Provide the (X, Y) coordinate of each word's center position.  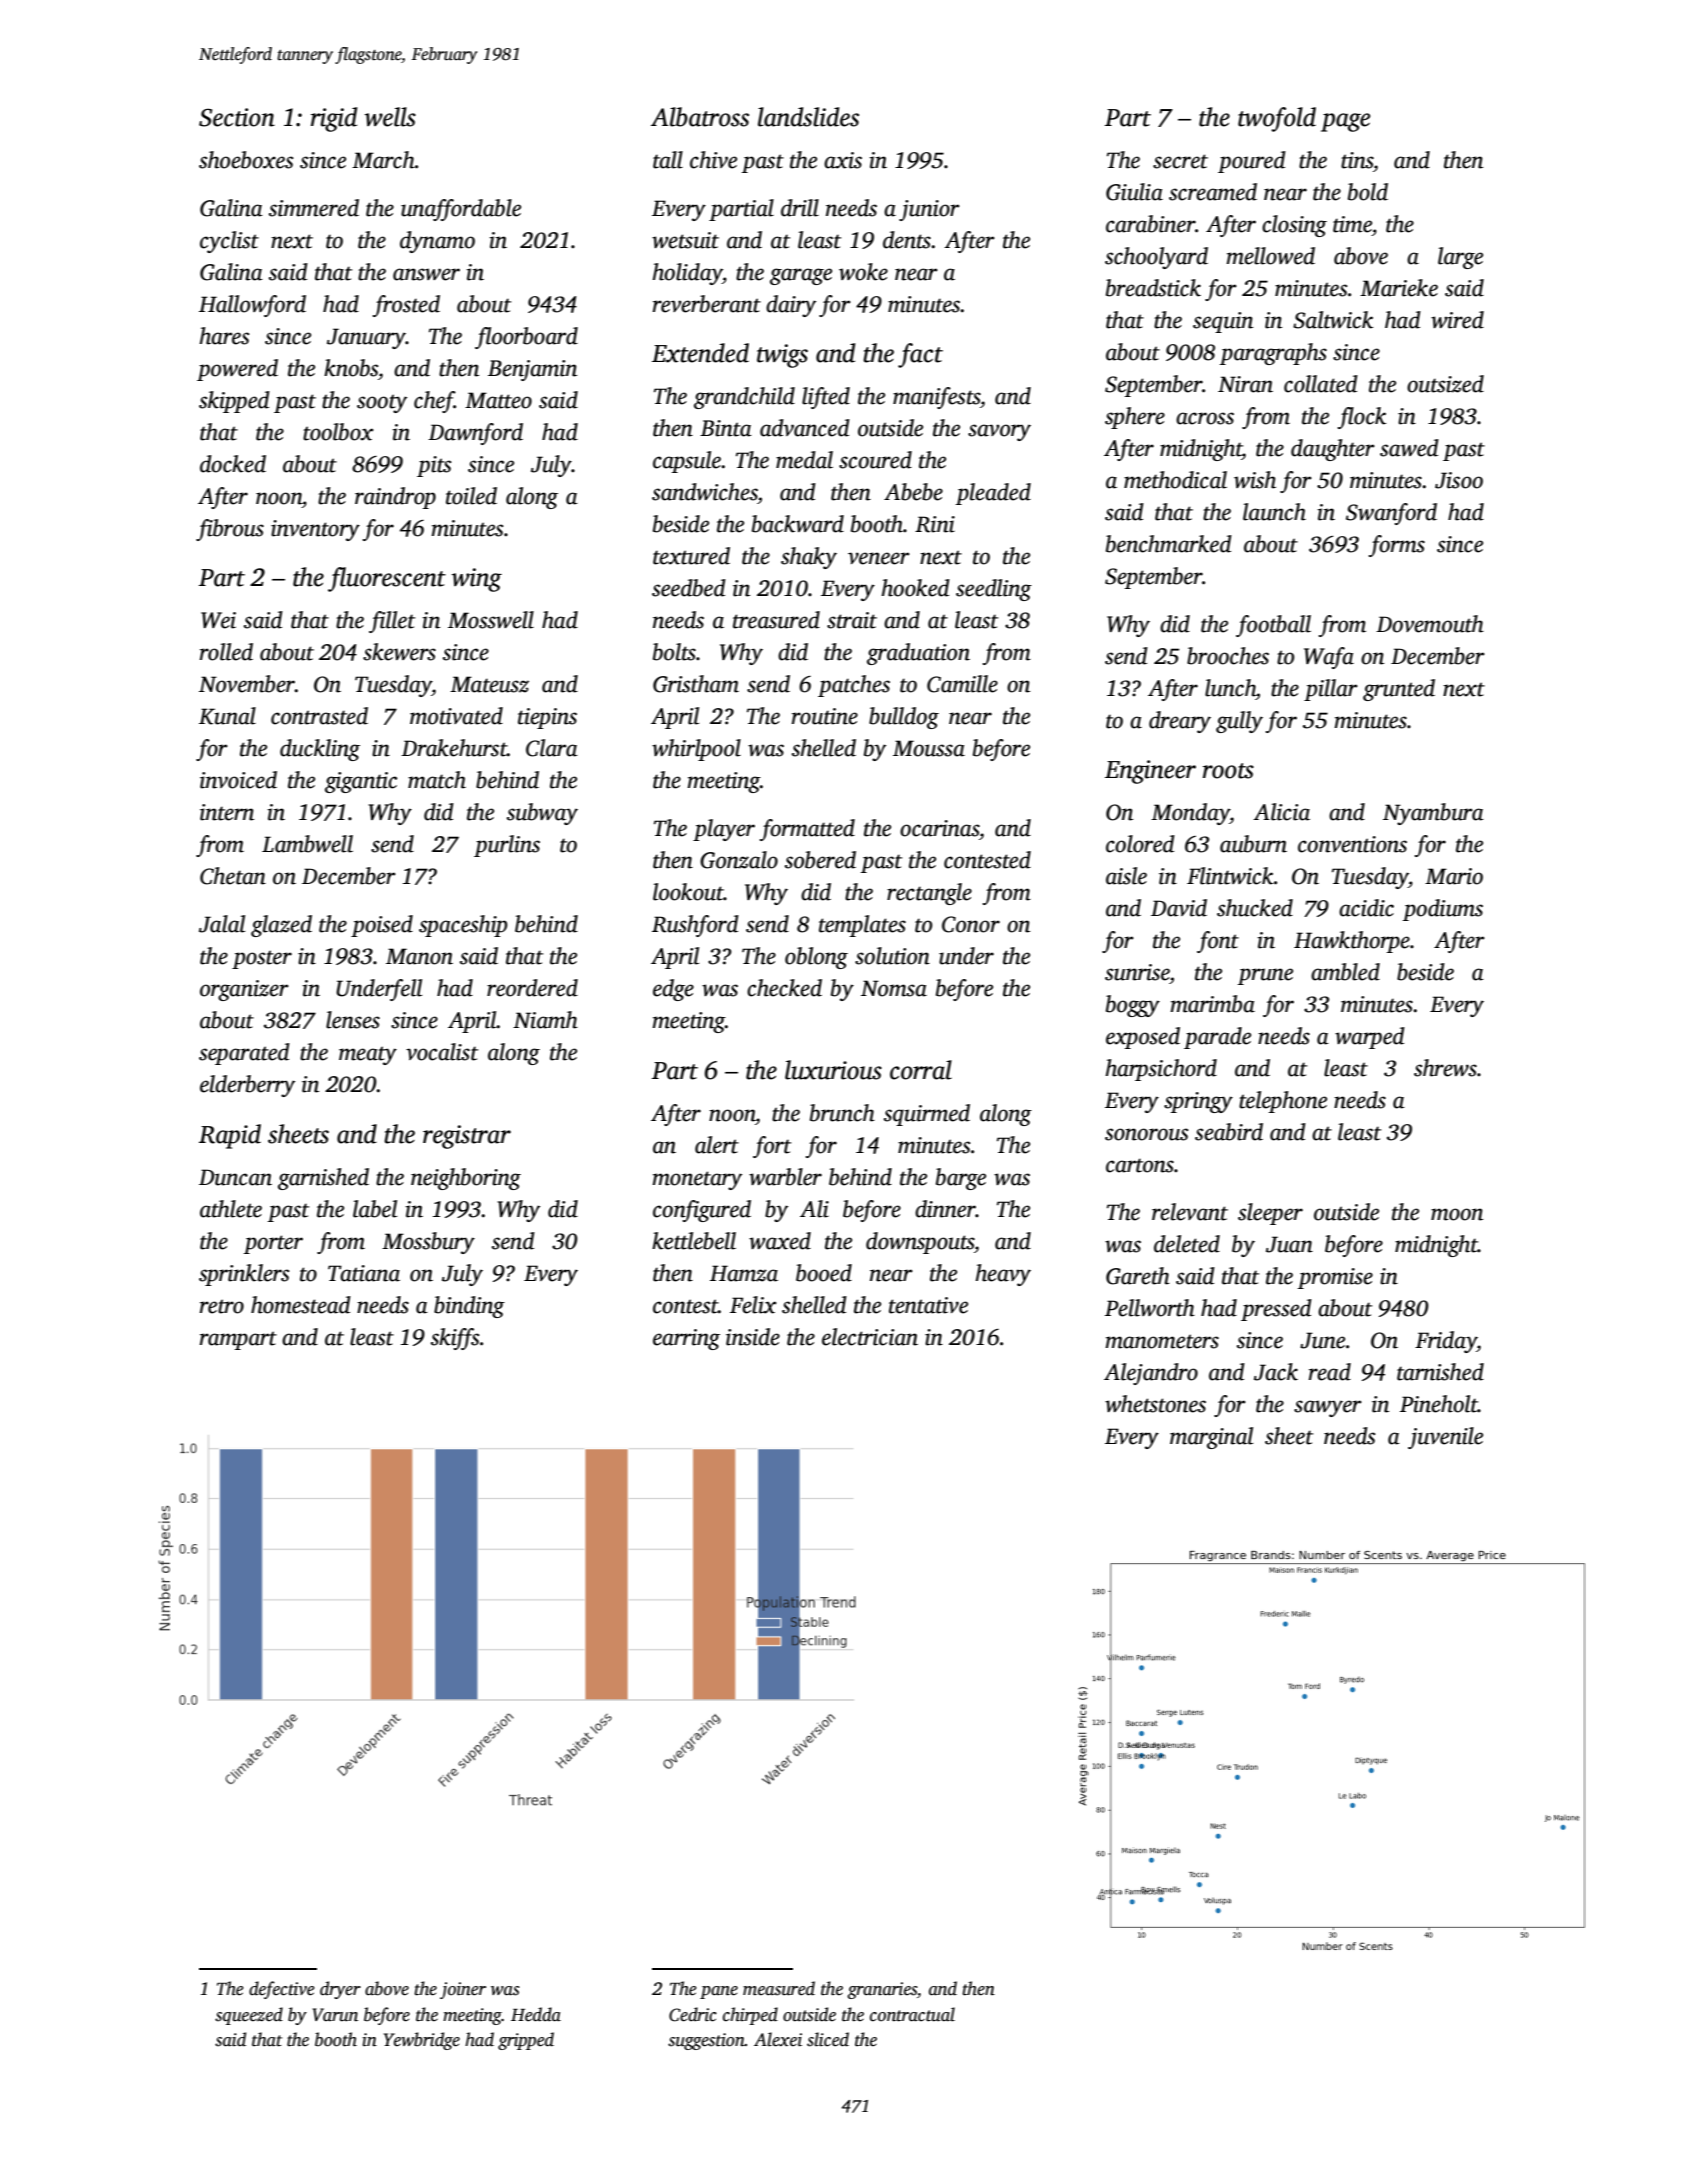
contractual (912, 2014)
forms (1396, 546)
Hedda (536, 2014)
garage (801, 276)
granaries (882, 1990)
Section (237, 117)
